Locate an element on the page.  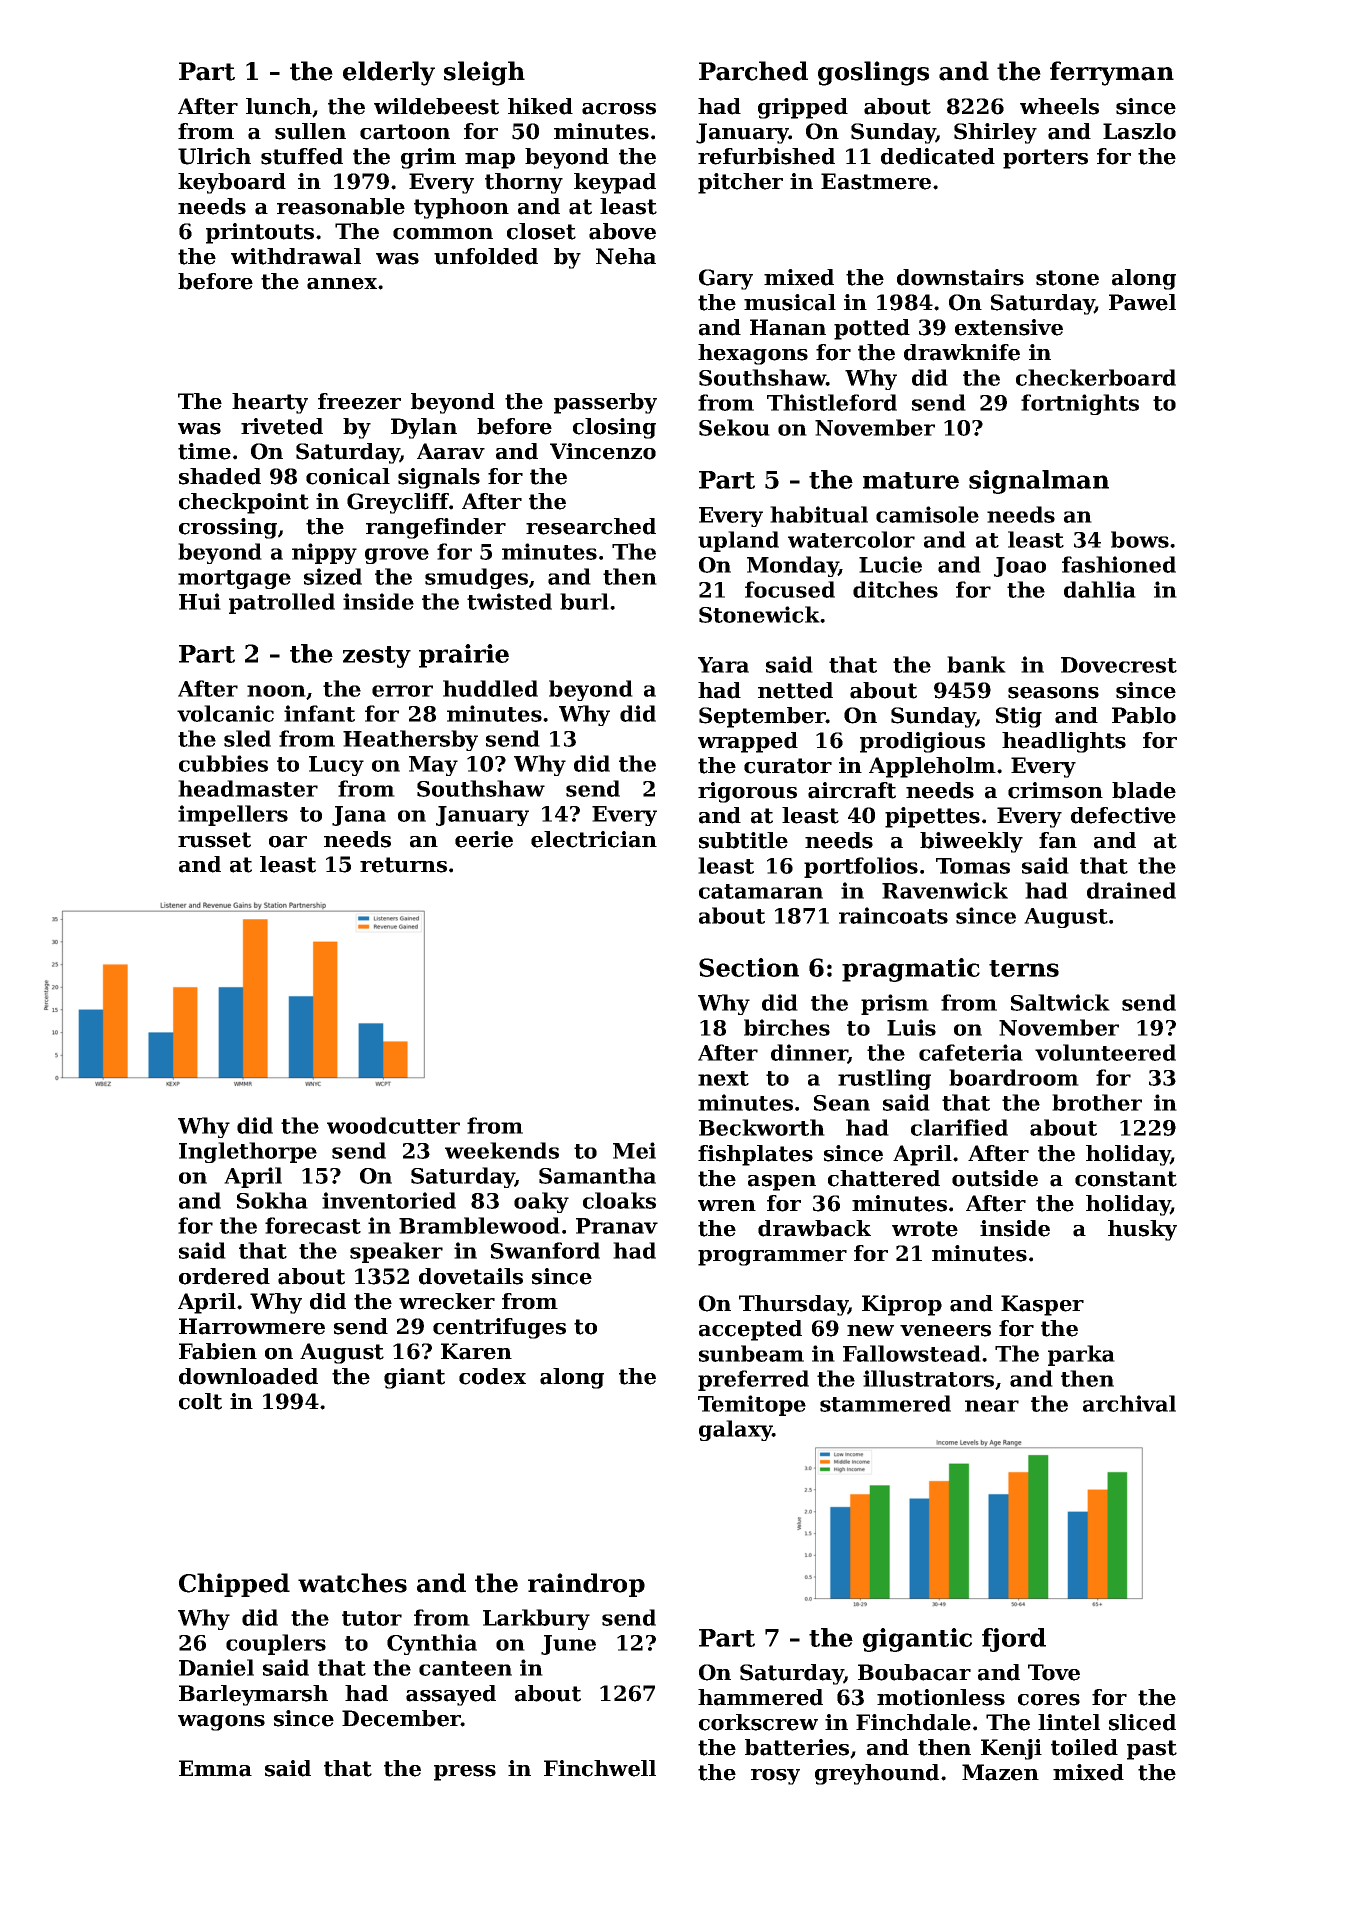
netted is located at coordinates (795, 690).
